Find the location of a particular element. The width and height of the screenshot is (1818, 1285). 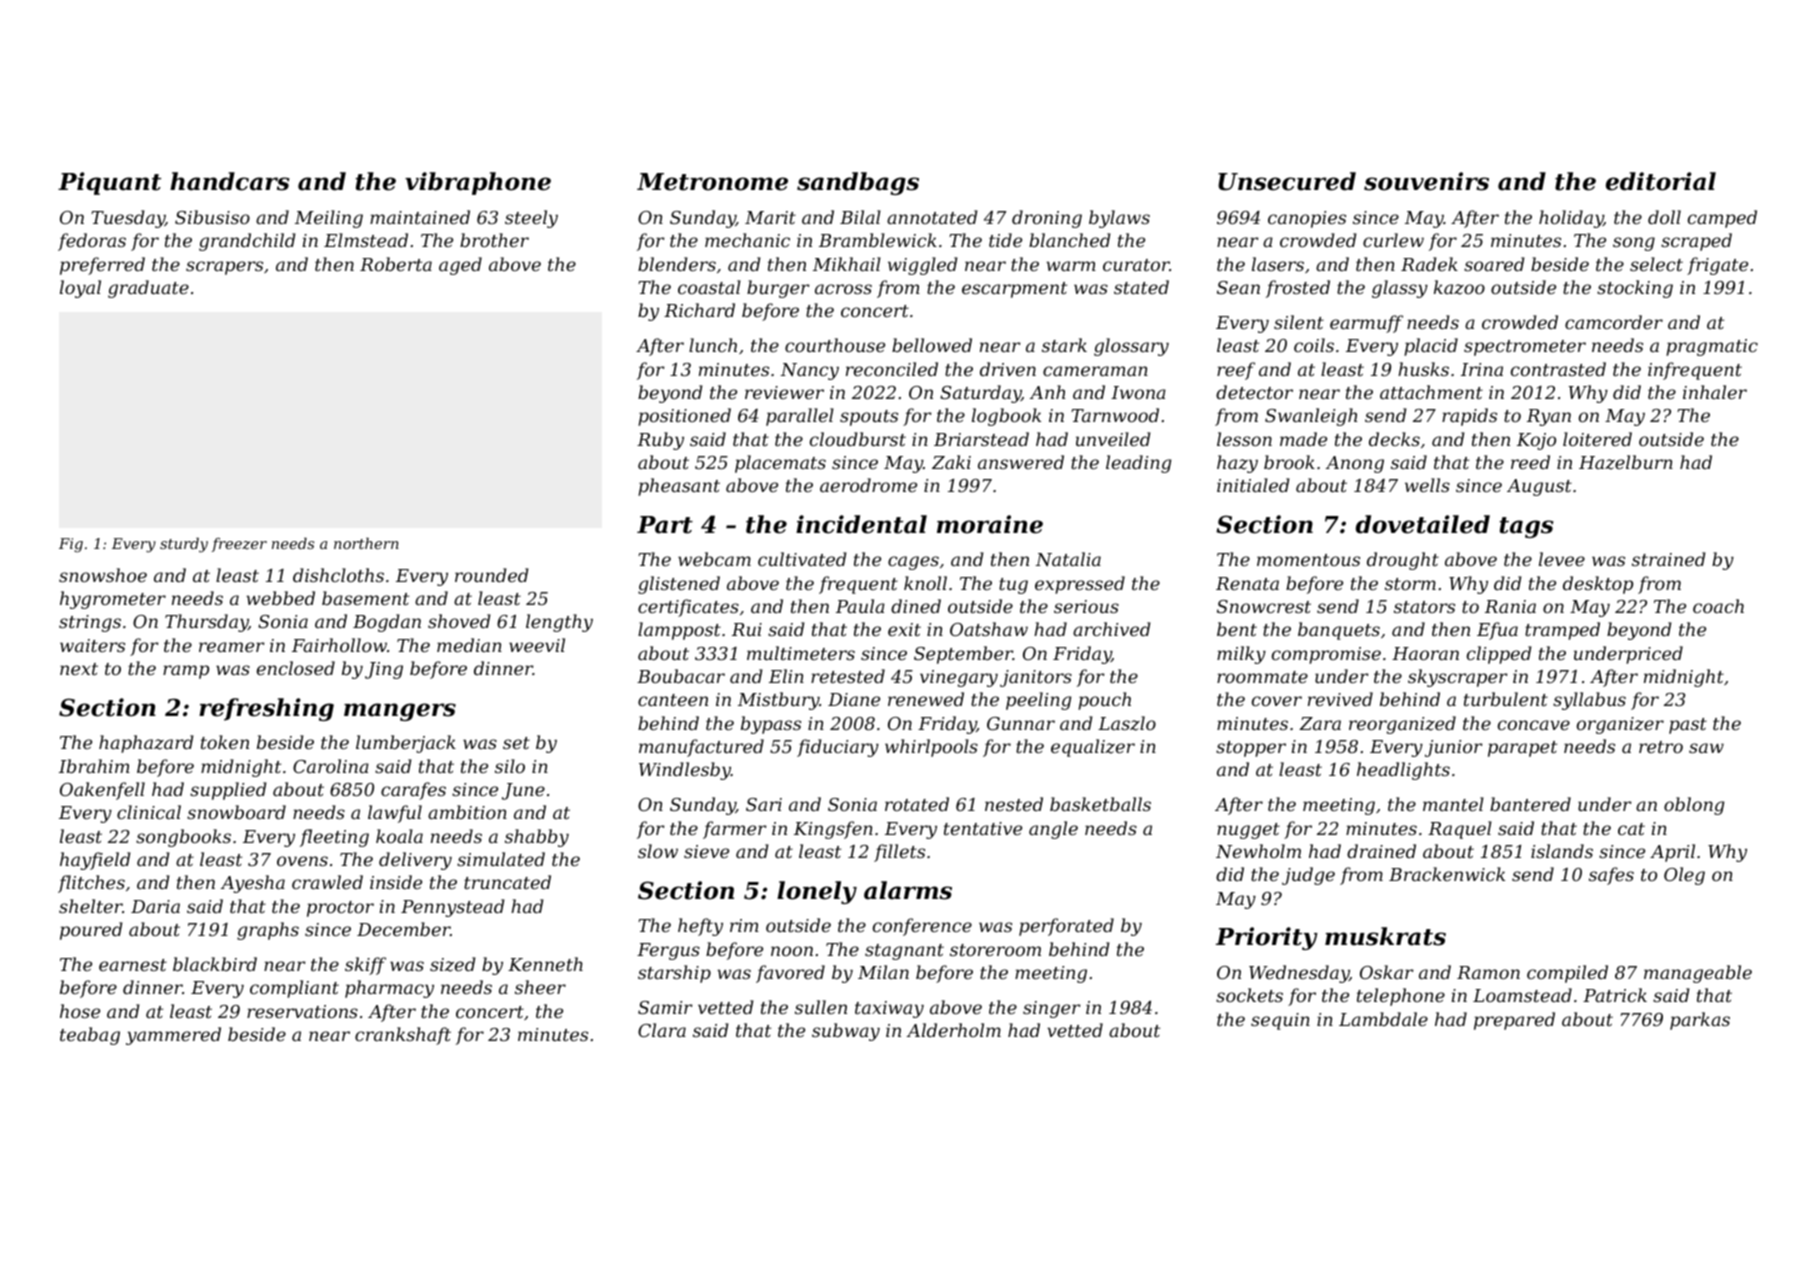

sandbags is located at coordinates (858, 183).
